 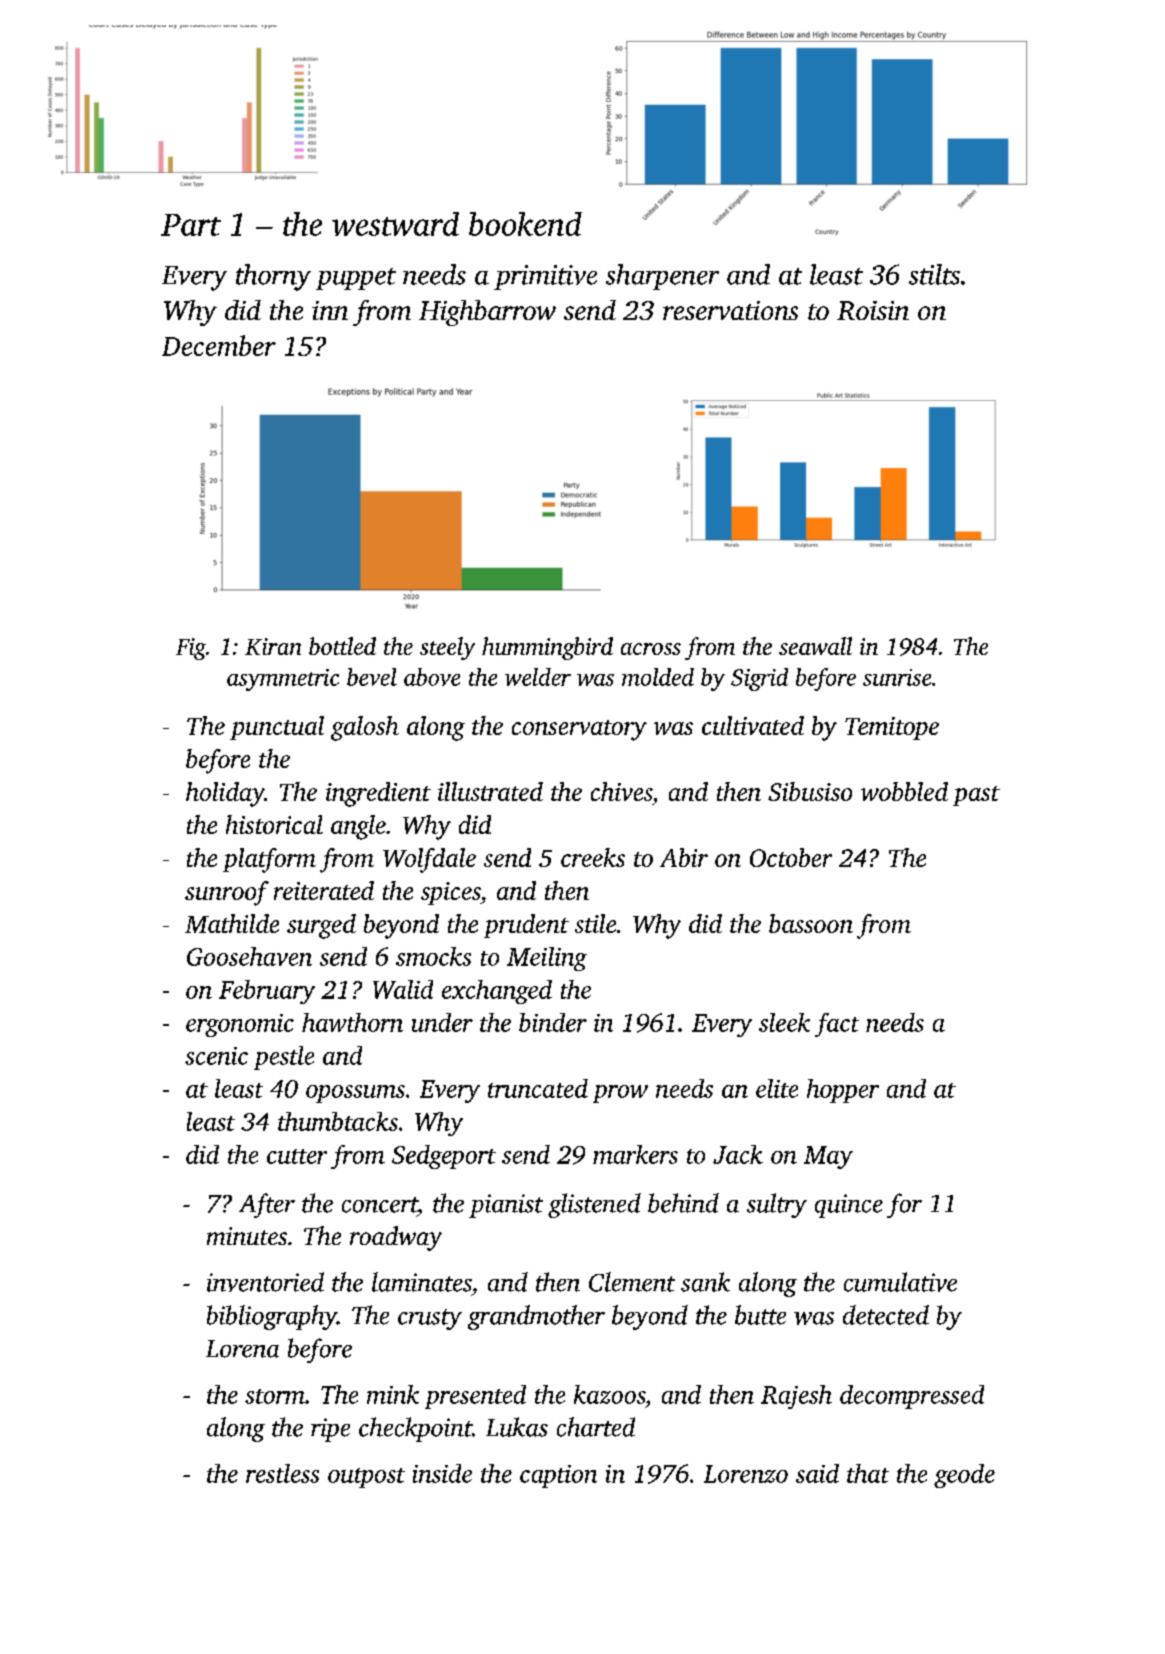 What do you see at coordinates (273, 646) in the image?
I see `Kiran` at bounding box center [273, 646].
